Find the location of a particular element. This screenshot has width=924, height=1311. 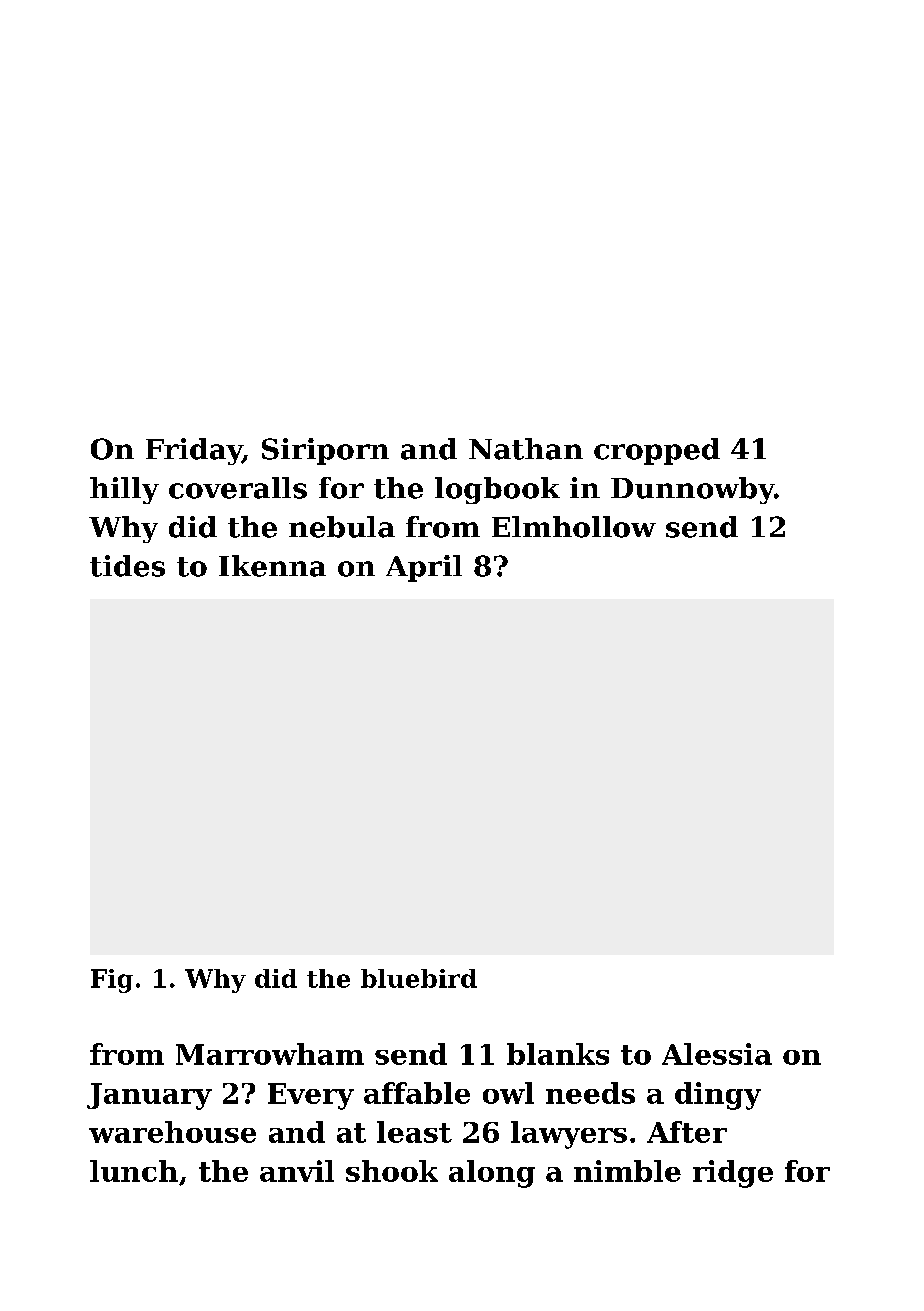

bluebird is located at coordinates (419, 978).
